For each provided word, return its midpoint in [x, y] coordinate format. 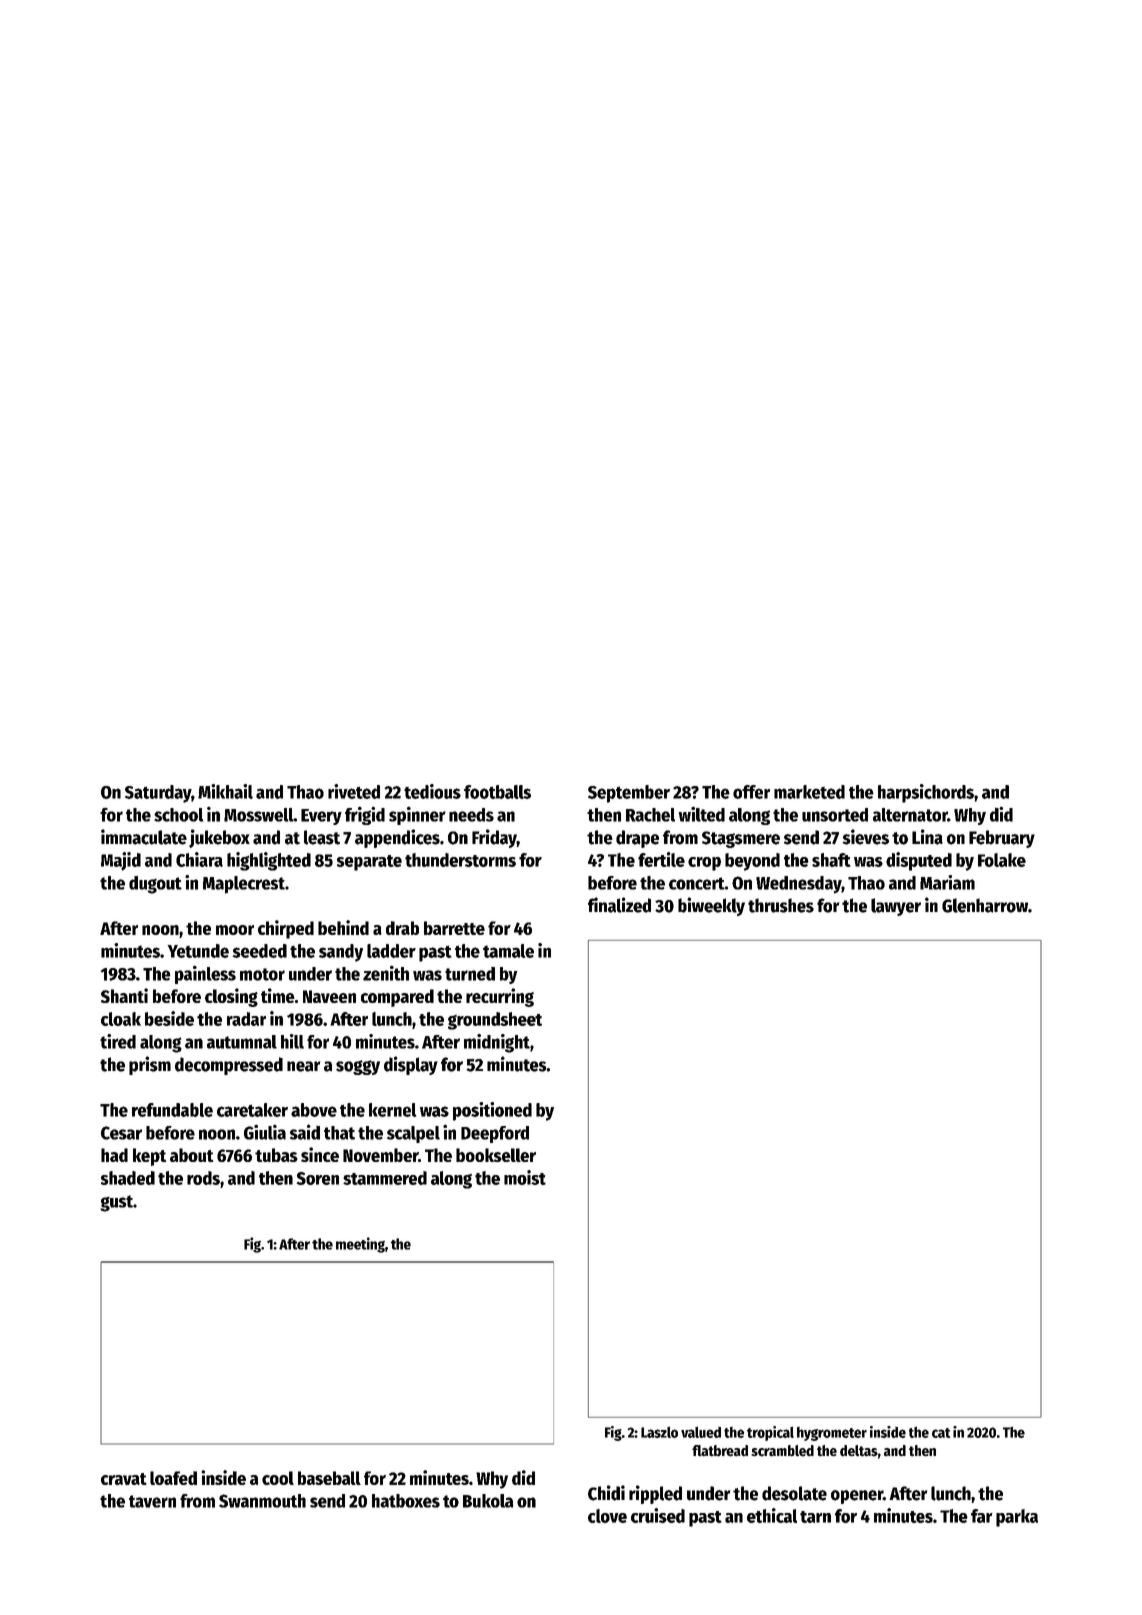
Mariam [947, 882]
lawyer [896, 907]
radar [246, 1019]
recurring [500, 997]
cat [941, 1433]
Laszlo [659, 1432]
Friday [494, 838]
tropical [770, 1433]
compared [397, 998]
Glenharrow [985, 905]
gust [116, 1203]
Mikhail [225, 791]
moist [525, 1177]
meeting [360, 1245]
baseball [329, 1478]
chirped [286, 929]
